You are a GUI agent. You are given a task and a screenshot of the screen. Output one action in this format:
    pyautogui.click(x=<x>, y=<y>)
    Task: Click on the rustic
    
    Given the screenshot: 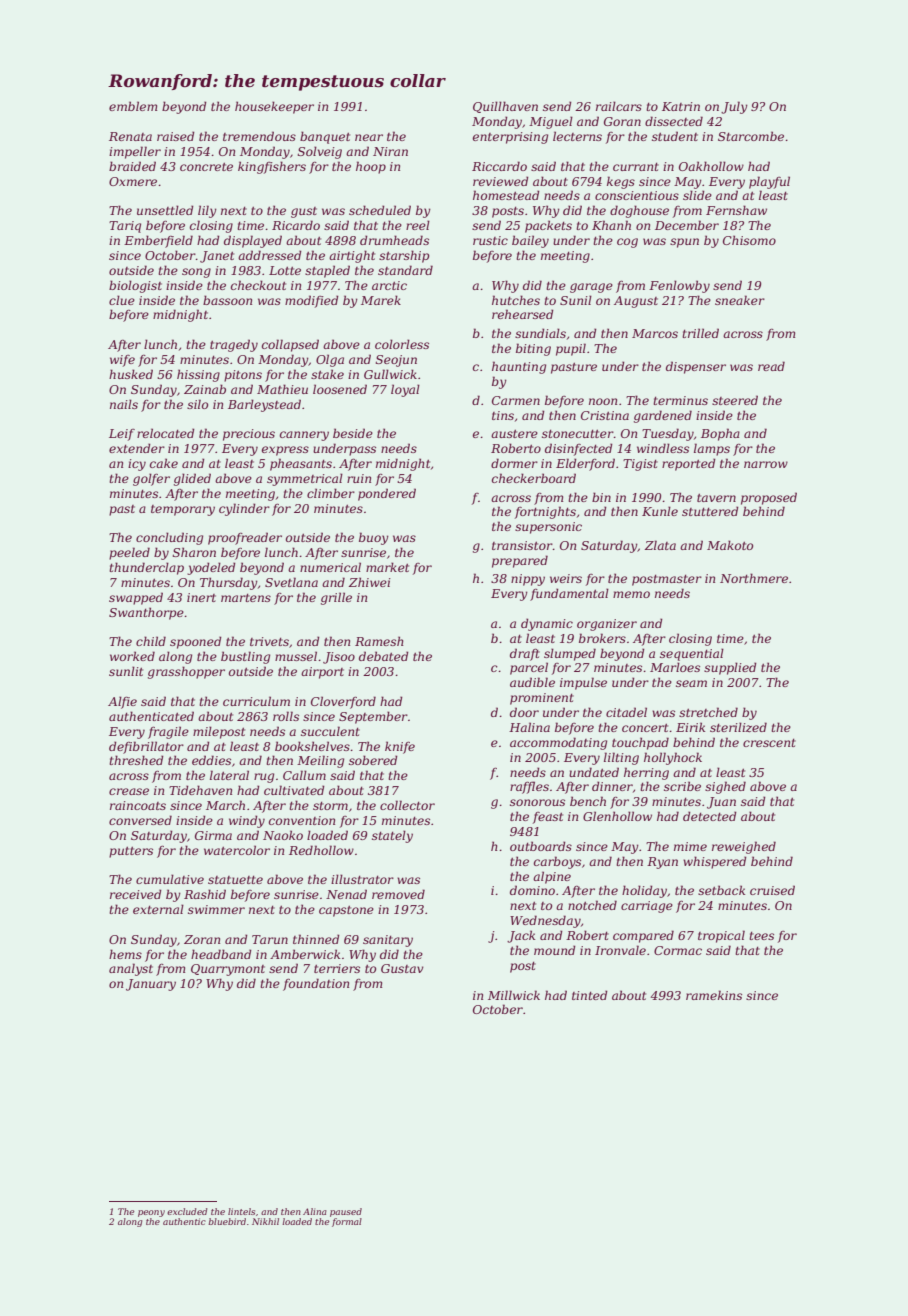 What is the action you would take?
    pyautogui.click(x=490, y=240)
